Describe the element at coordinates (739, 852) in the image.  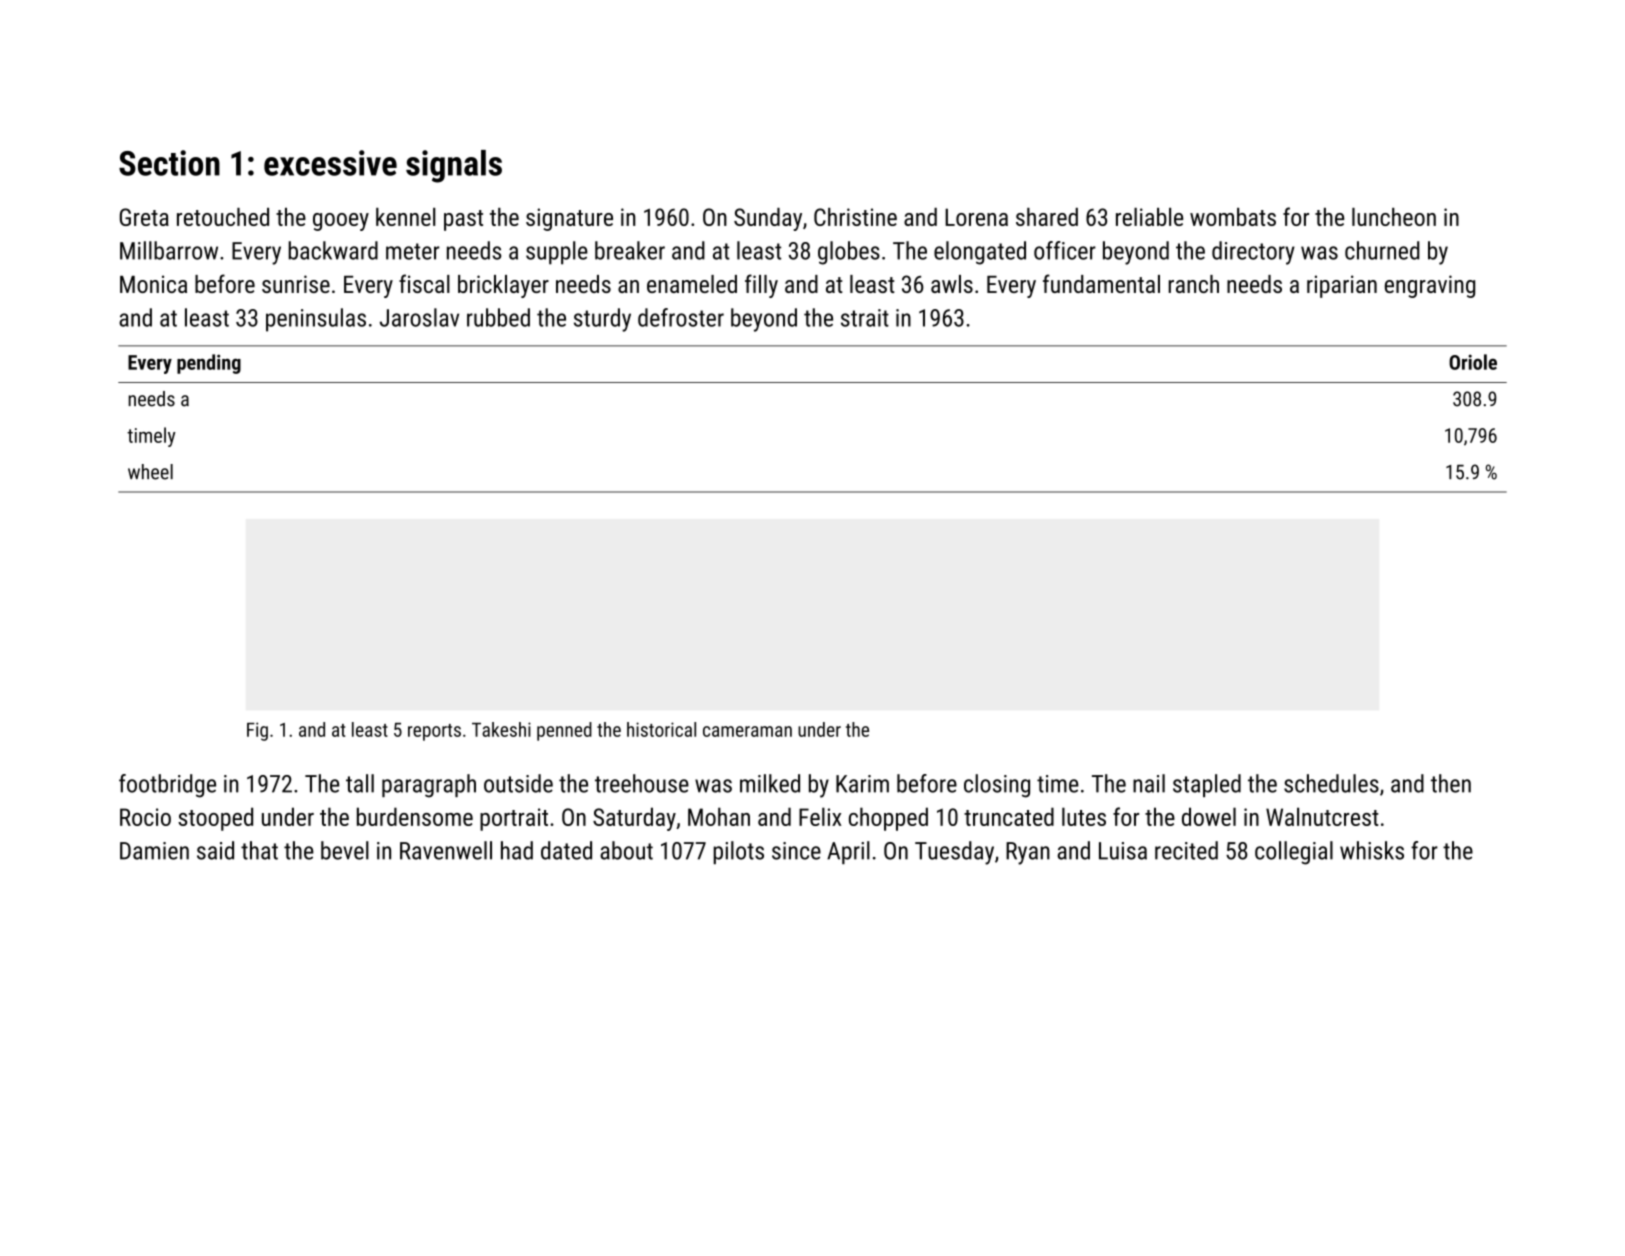
I see `pilots` at that location.
